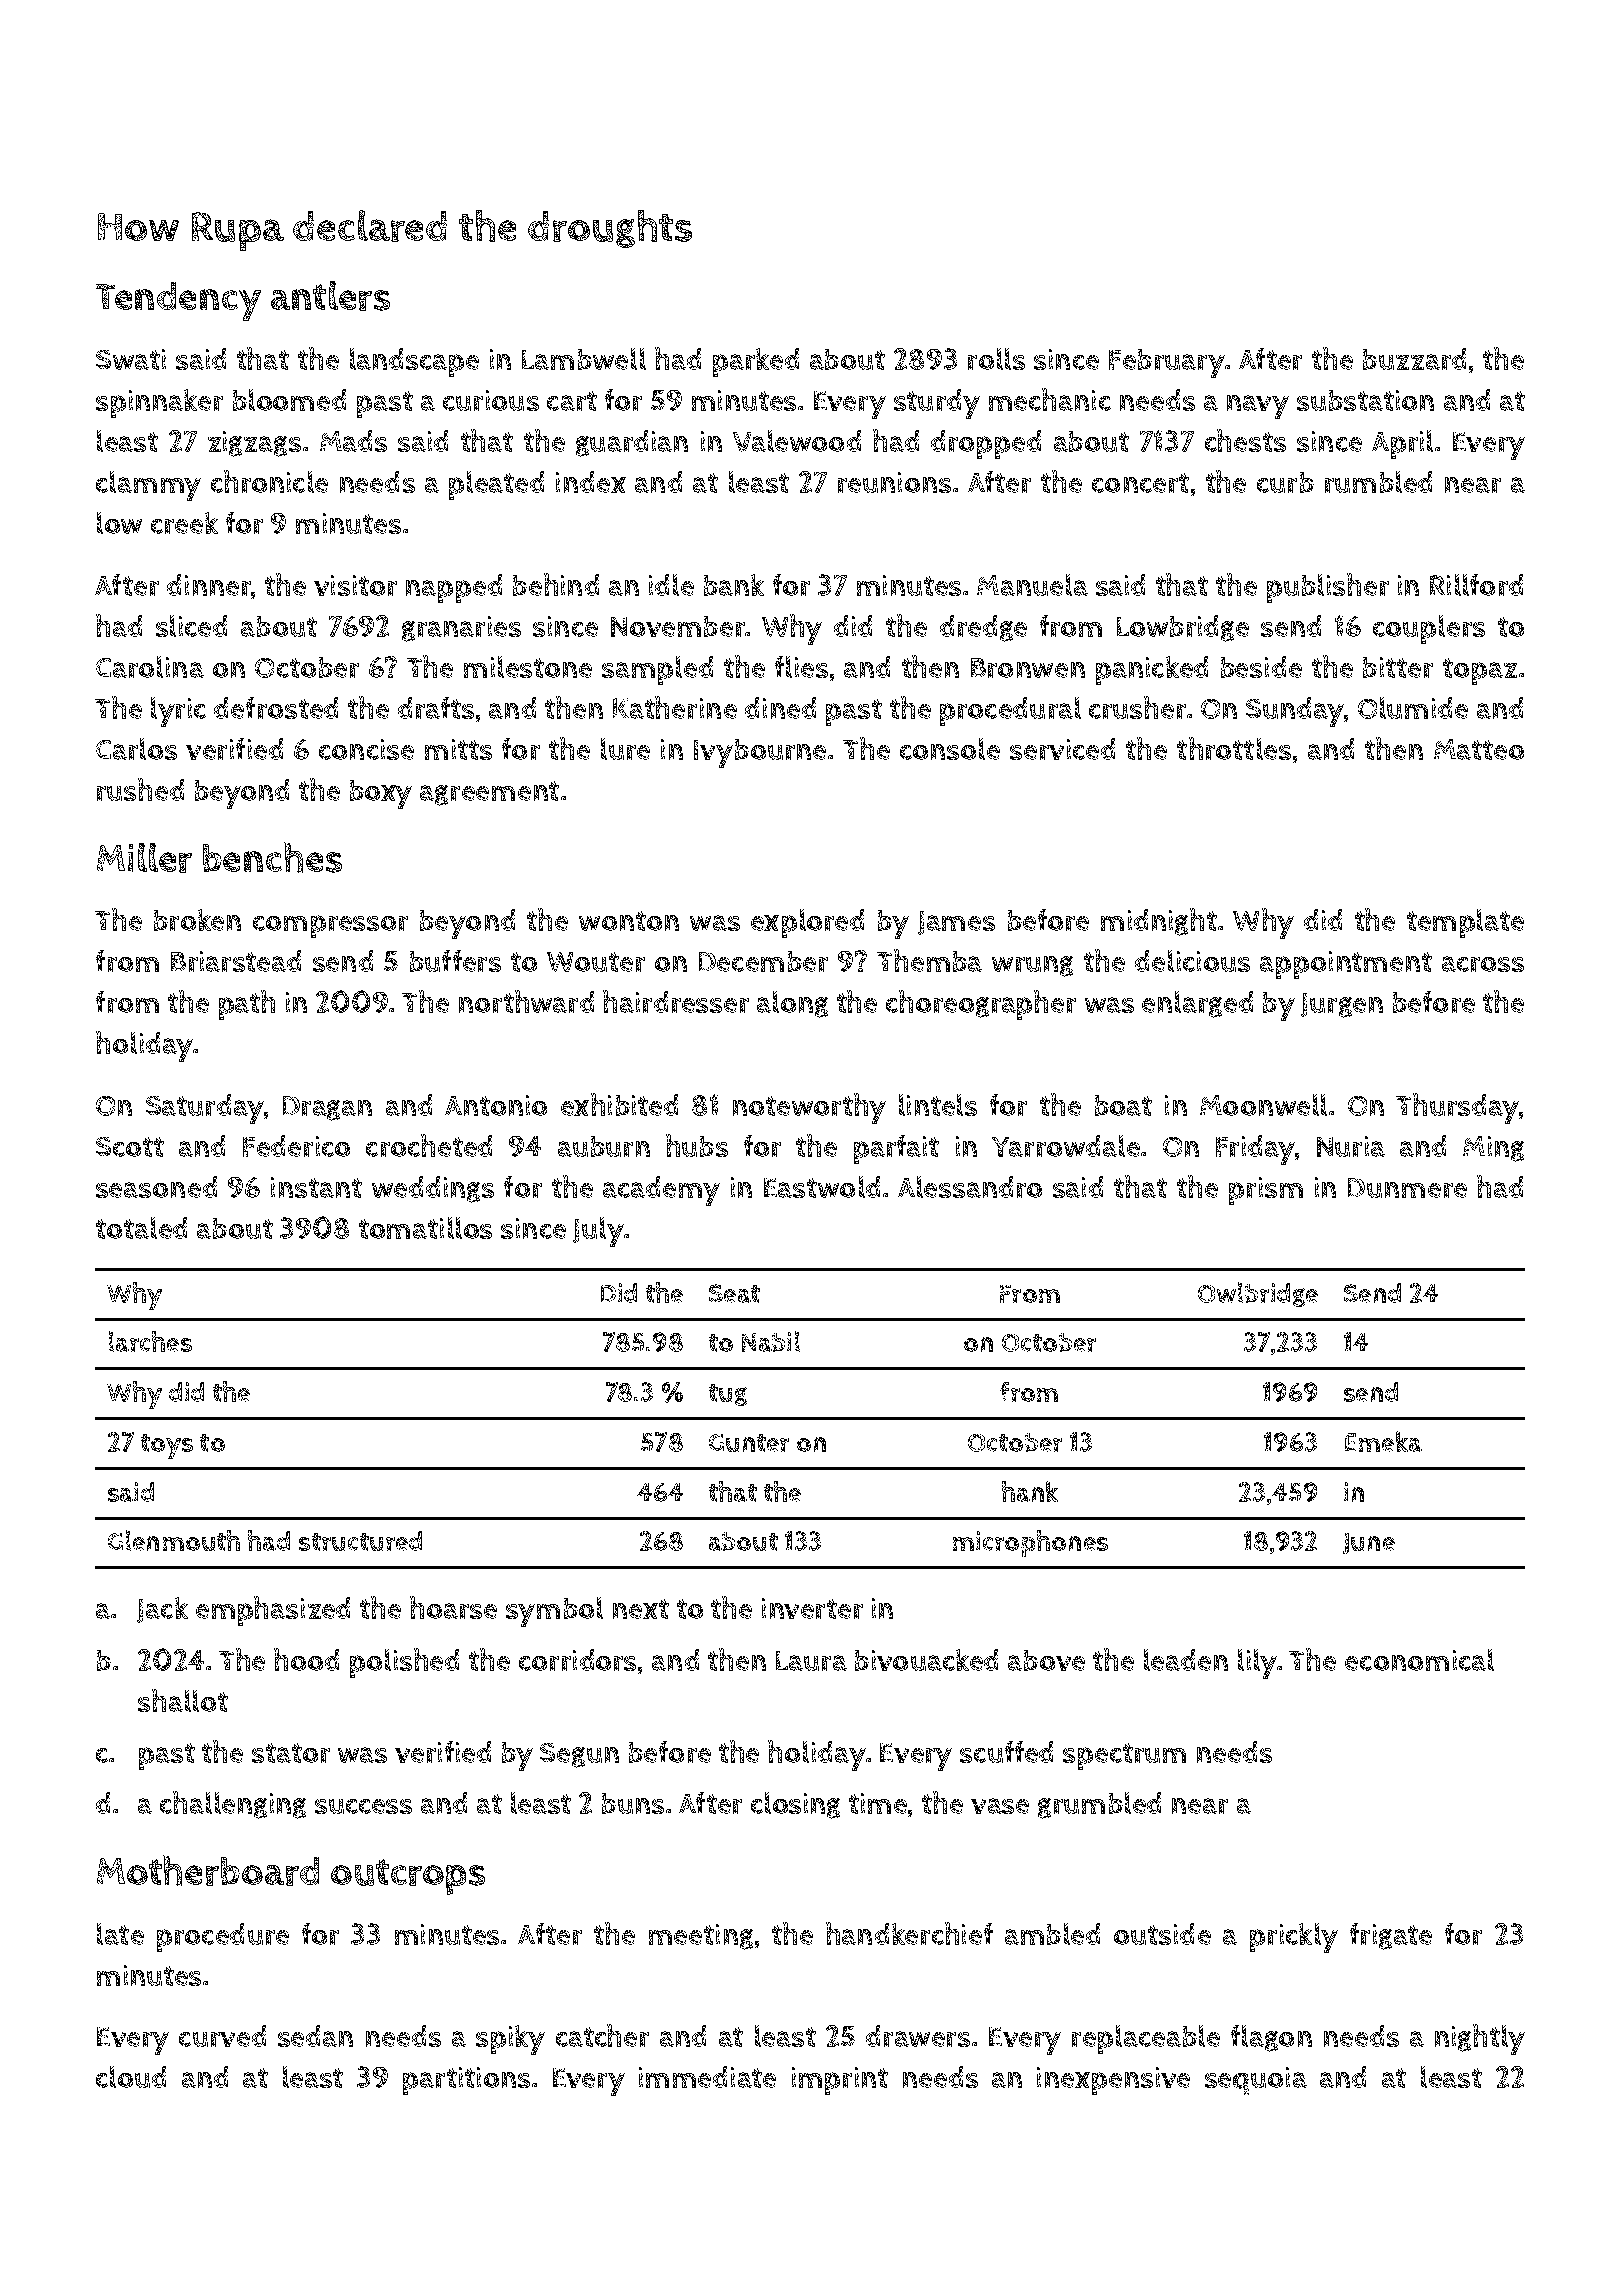 The image size is (1620, 2292). I want to click on Carolina, so click(150, 667).
